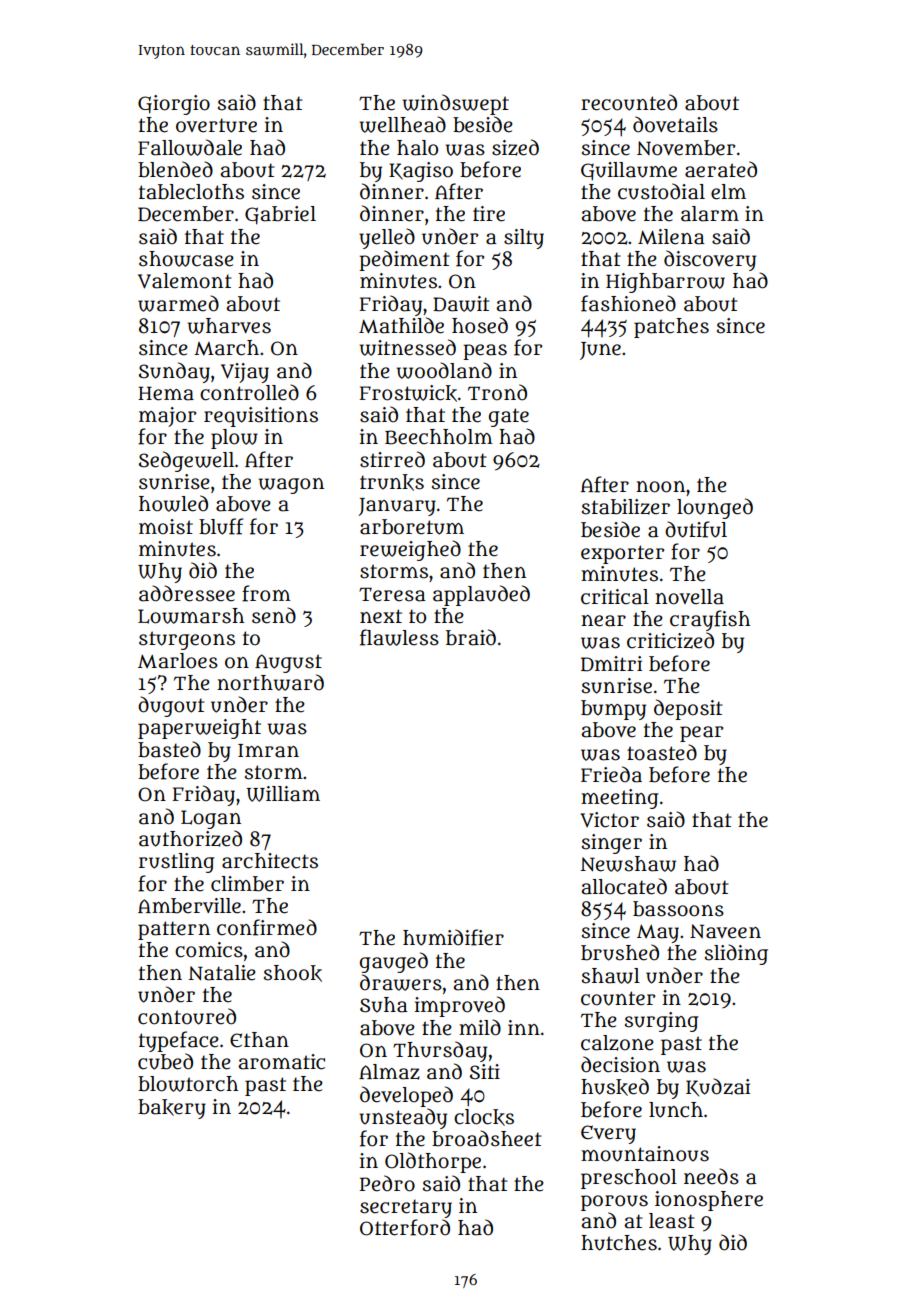  I want to click on lunch, so click(676, 1110).
